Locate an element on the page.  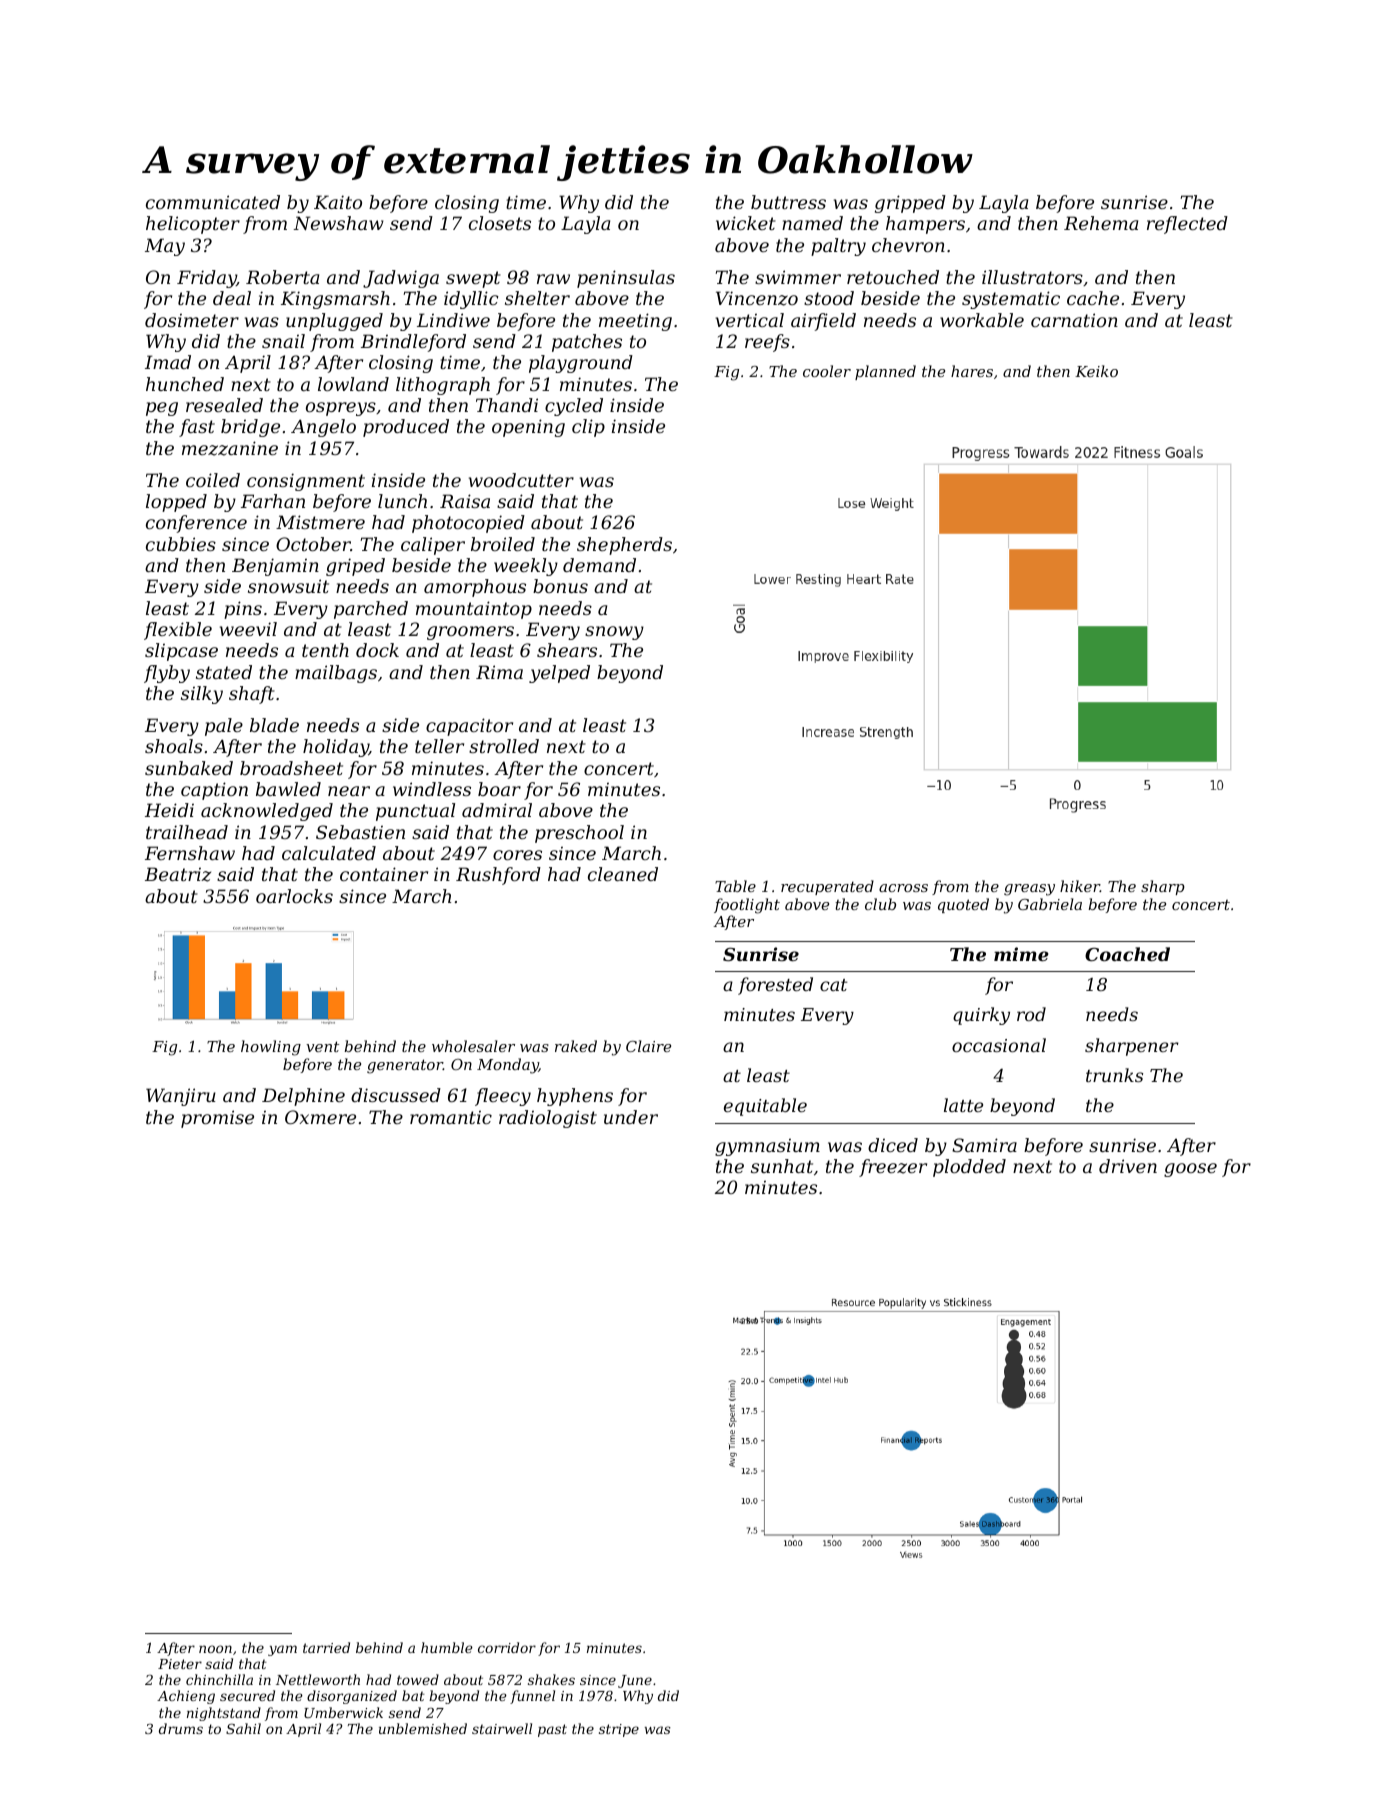
Rehema is located at coordinates (1101, 223).
